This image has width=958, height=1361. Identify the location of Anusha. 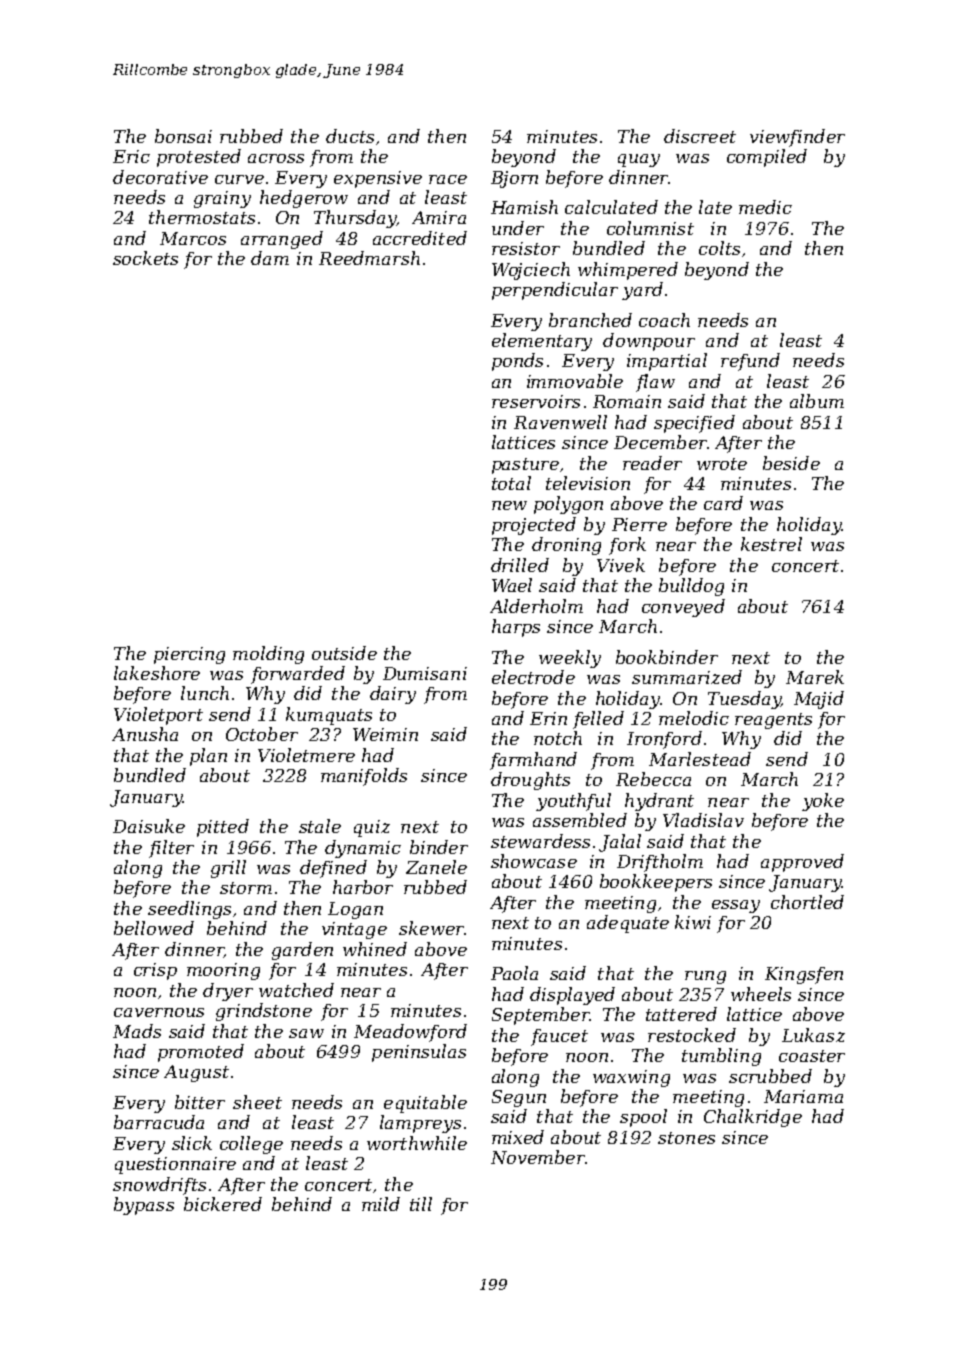
(145, 734).
